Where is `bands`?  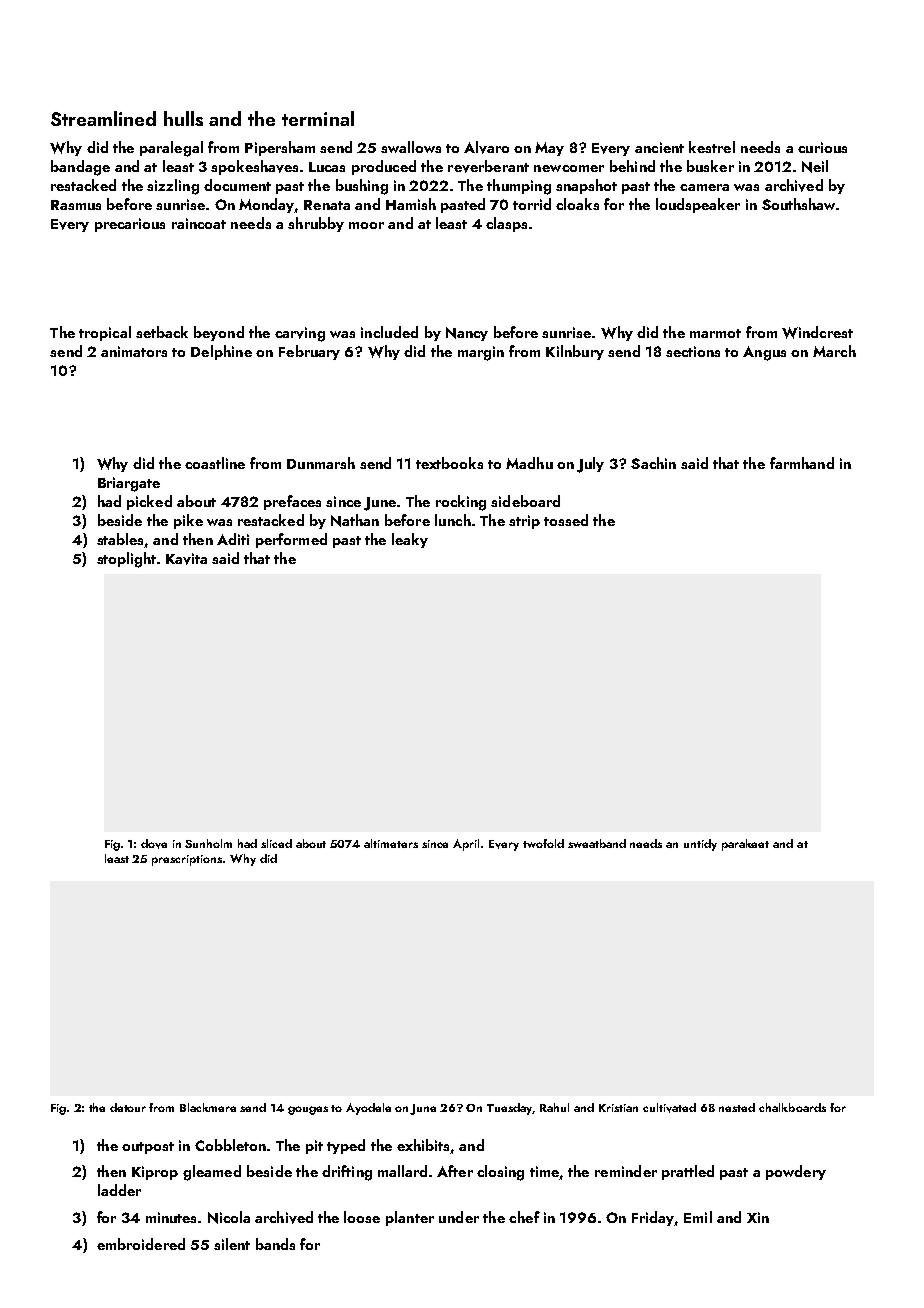 bands is located at coordinates (275, 1244).
